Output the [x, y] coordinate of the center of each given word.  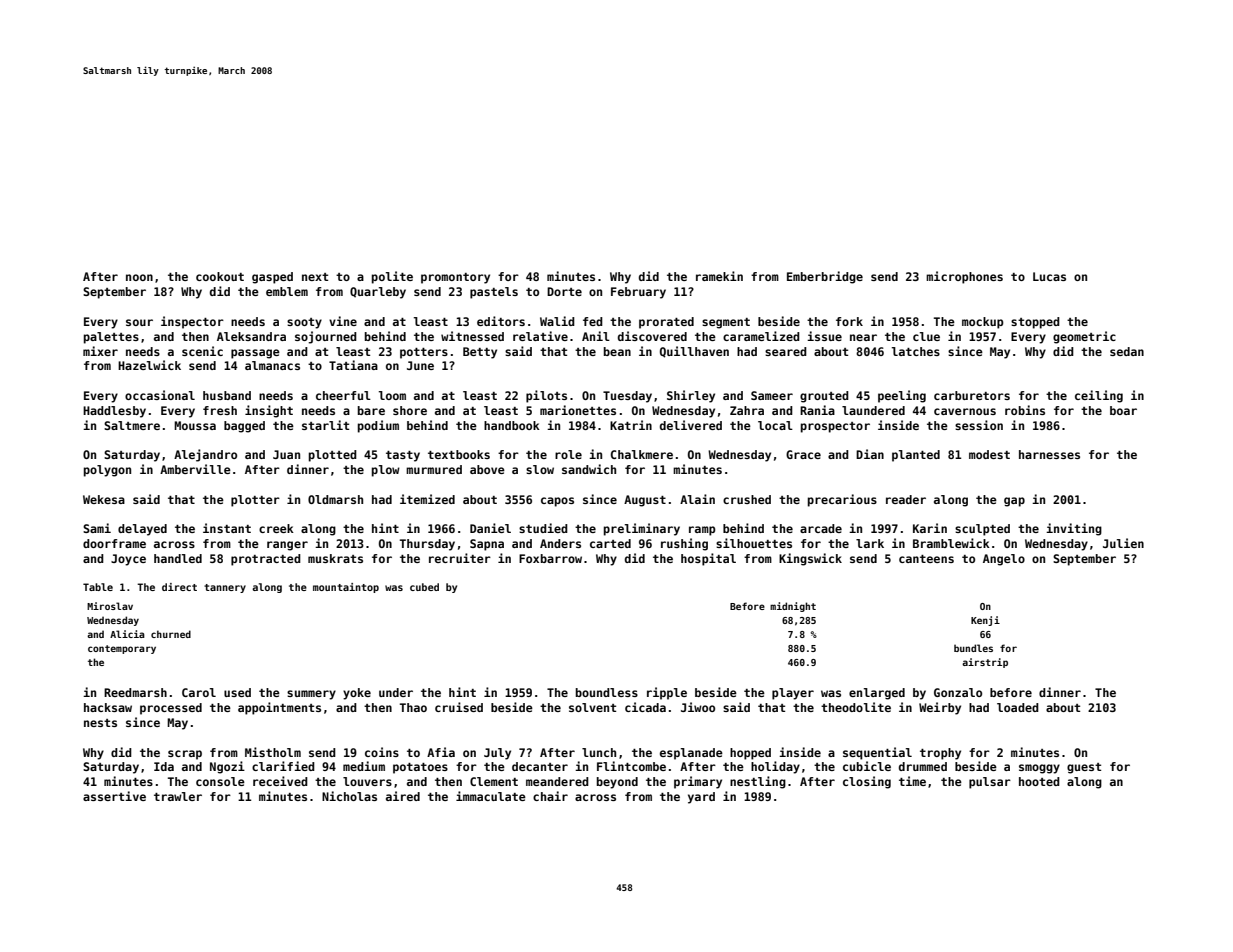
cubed [424, 587]
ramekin [719, 276]
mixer [100, 351]
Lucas [1049, 276]
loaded [1018, 707]
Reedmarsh [135, 692]
